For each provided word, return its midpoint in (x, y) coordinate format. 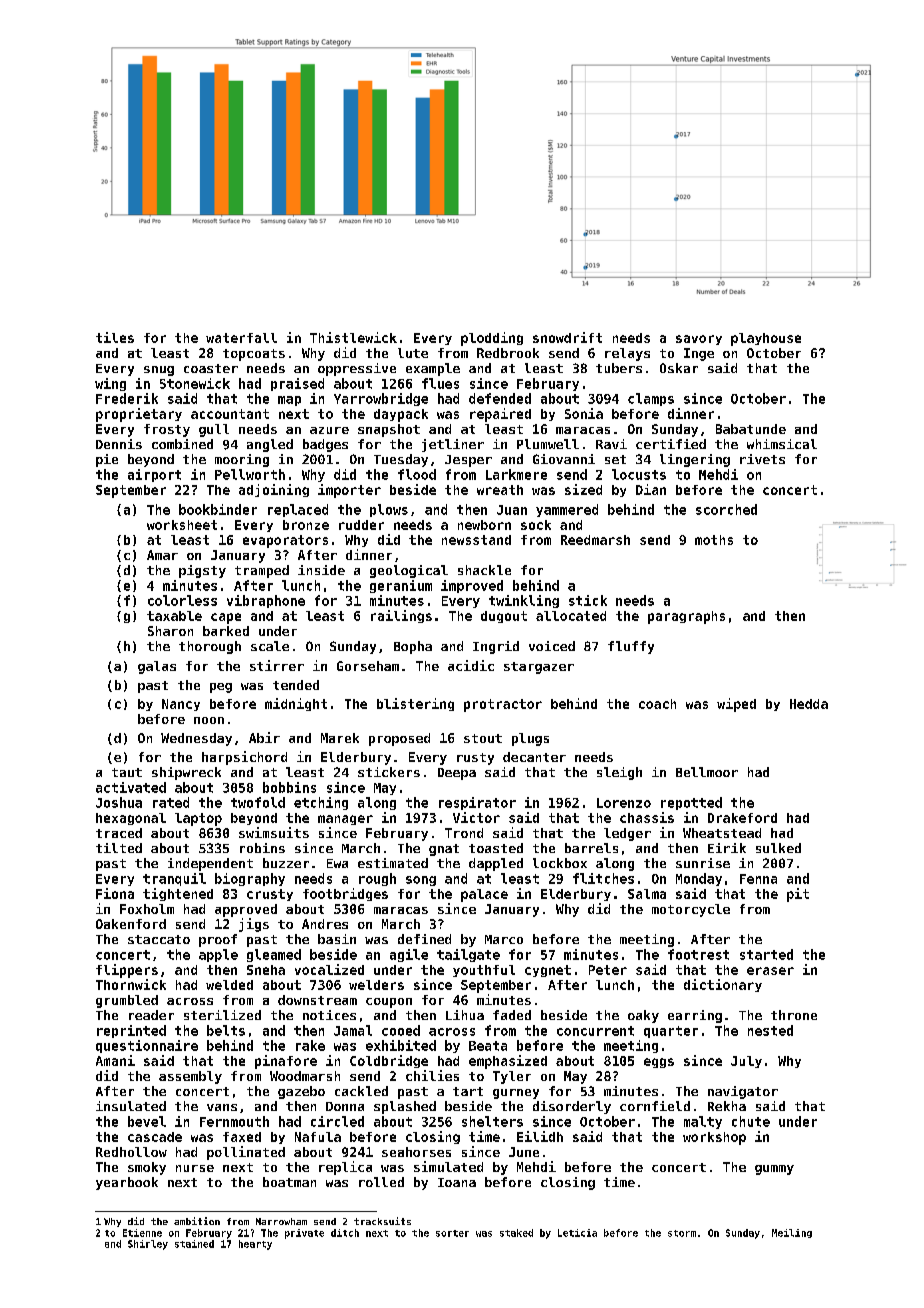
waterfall (241, 338)
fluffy (631, 647)
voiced (552, 646)
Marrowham (281, 1221)
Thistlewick (353, 337)
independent (210, 864)
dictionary (723, 985)
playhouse (766, 339)
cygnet (548, 971)
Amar (162, 555)
